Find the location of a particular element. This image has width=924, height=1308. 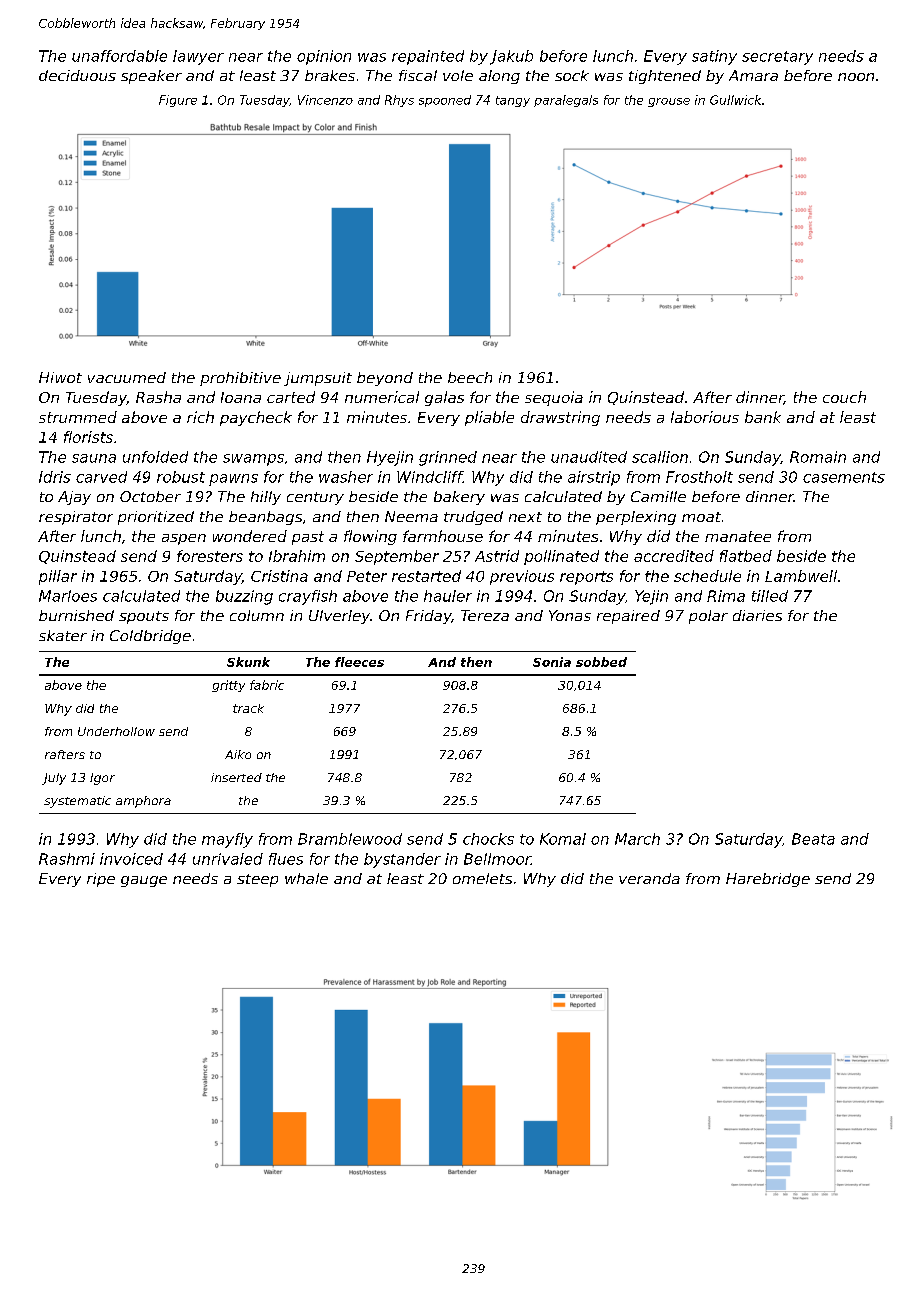

Frostholt is located at coordinates (699, 477).
